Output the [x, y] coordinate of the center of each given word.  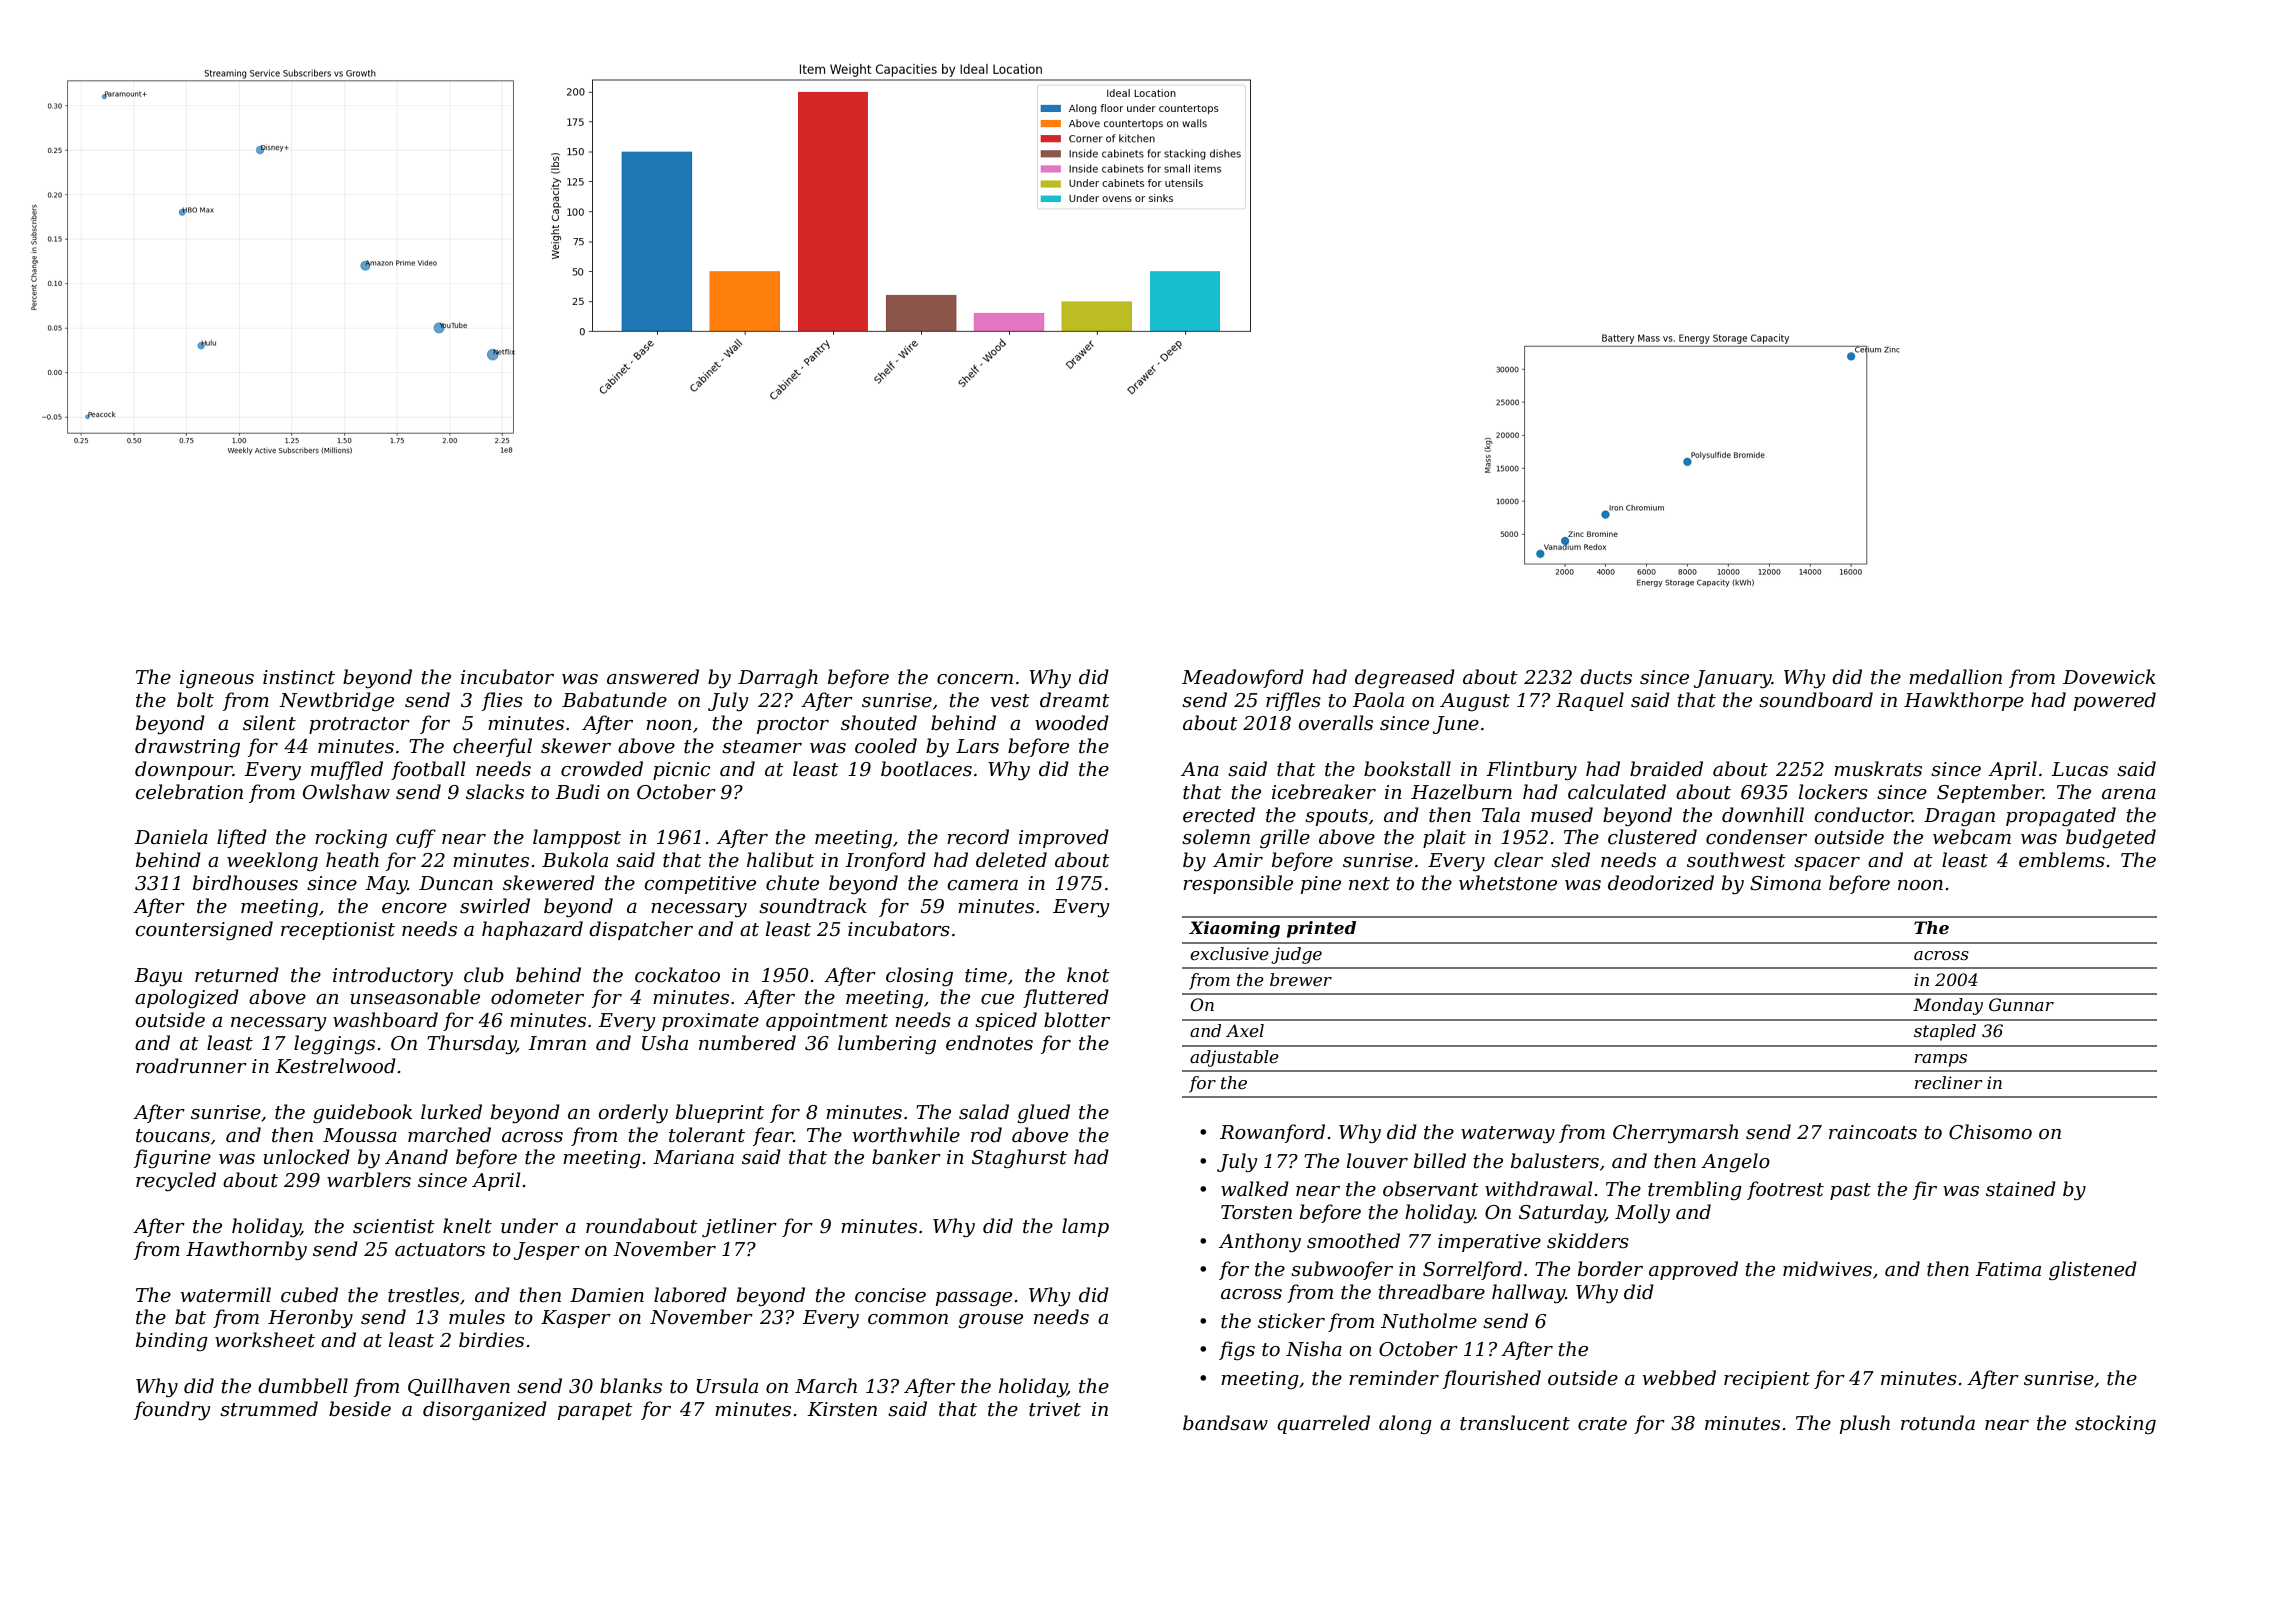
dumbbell [303, 1386]
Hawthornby [246, 1251]
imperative [1489, 1243]
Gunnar [2021, 1004]
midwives [1827, 1269]
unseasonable [415, 997]
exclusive [1229, 953]
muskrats [1878, 769]
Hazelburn [1461, 792]
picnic [682, 771]
